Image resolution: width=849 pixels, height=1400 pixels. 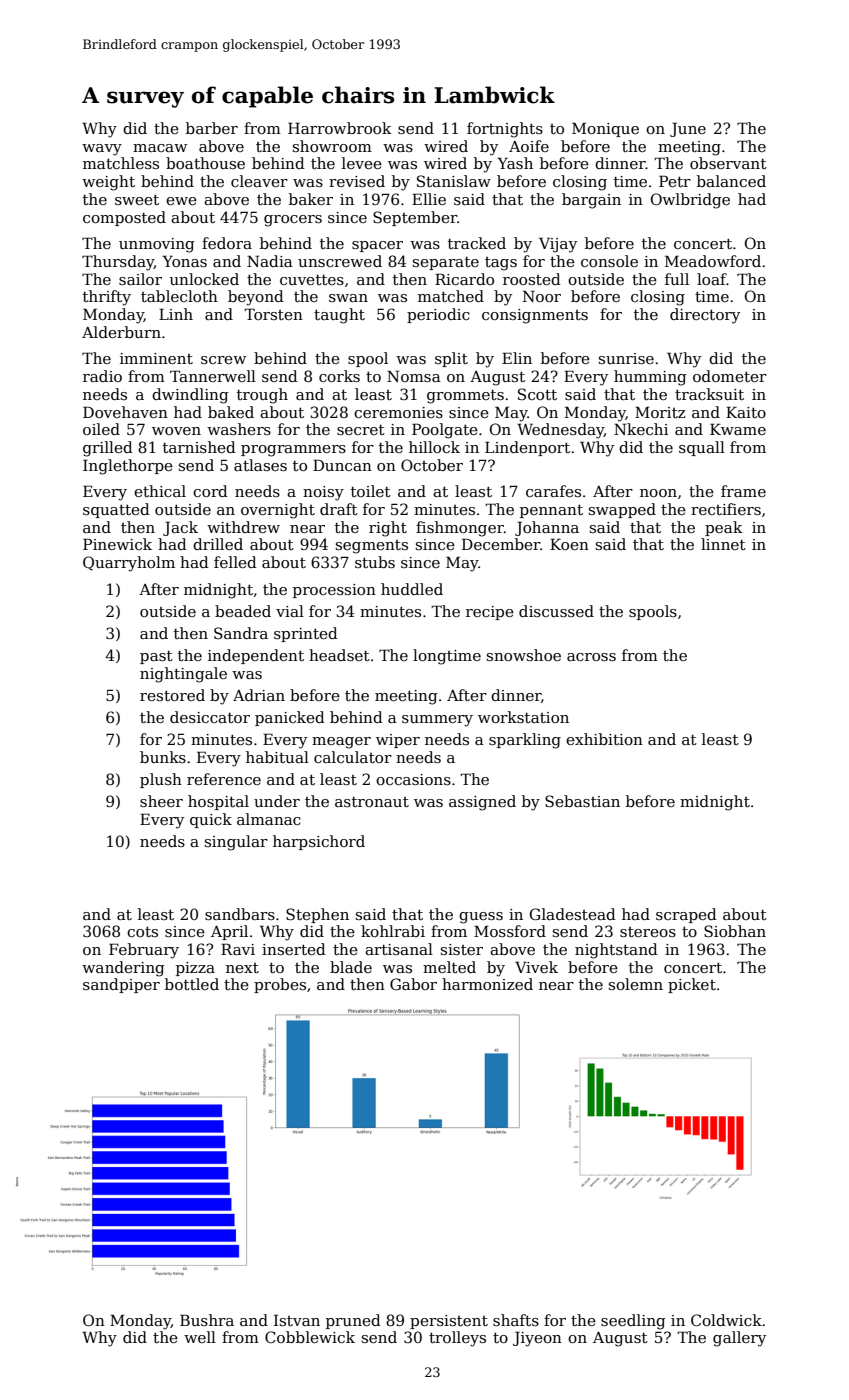 What do you see at coordinates (207, 1320) in the screenshot?
I see `Bushra` at bounding box center [207, 1320].
